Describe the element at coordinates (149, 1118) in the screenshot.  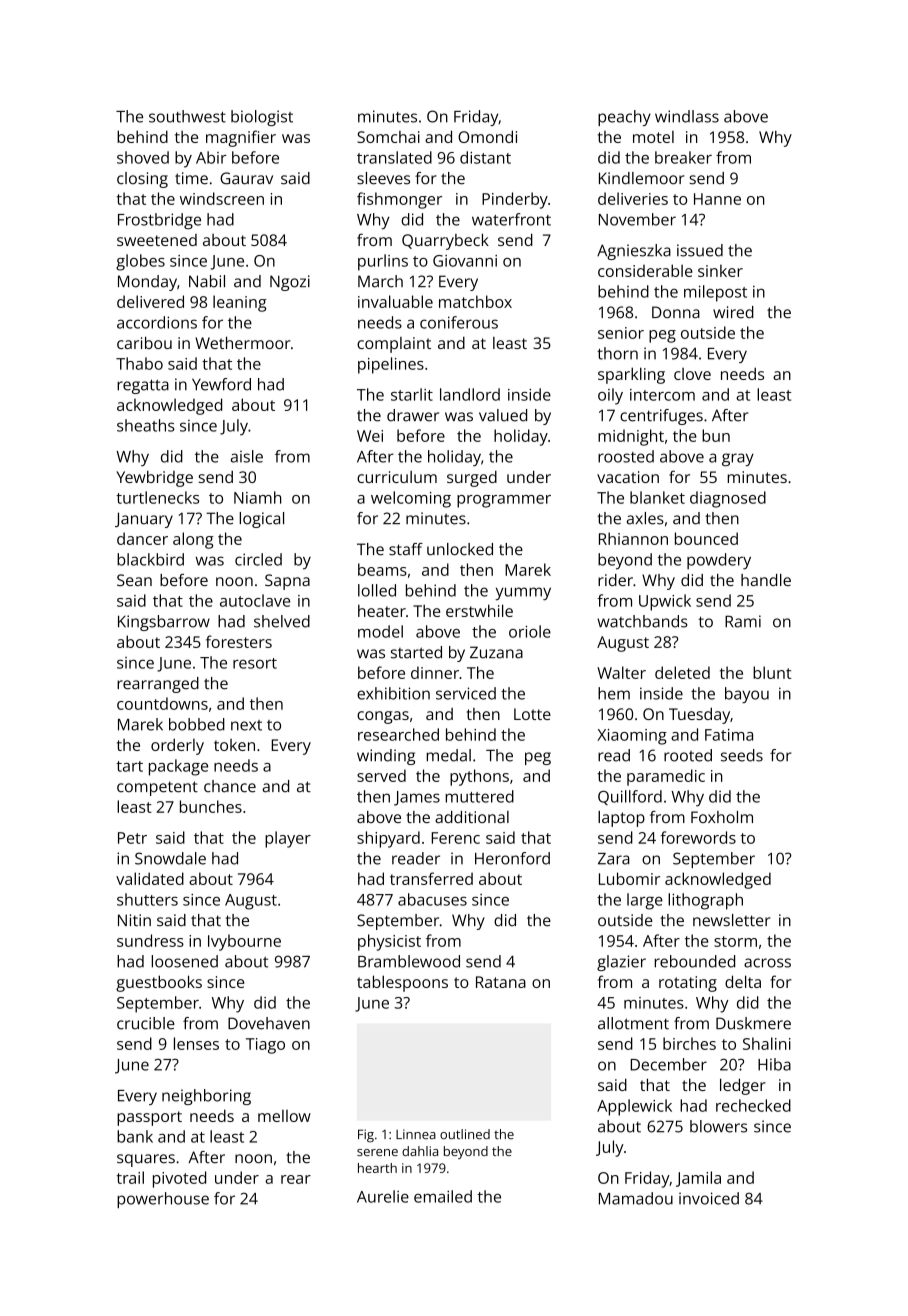
I see `passport` at that location.
